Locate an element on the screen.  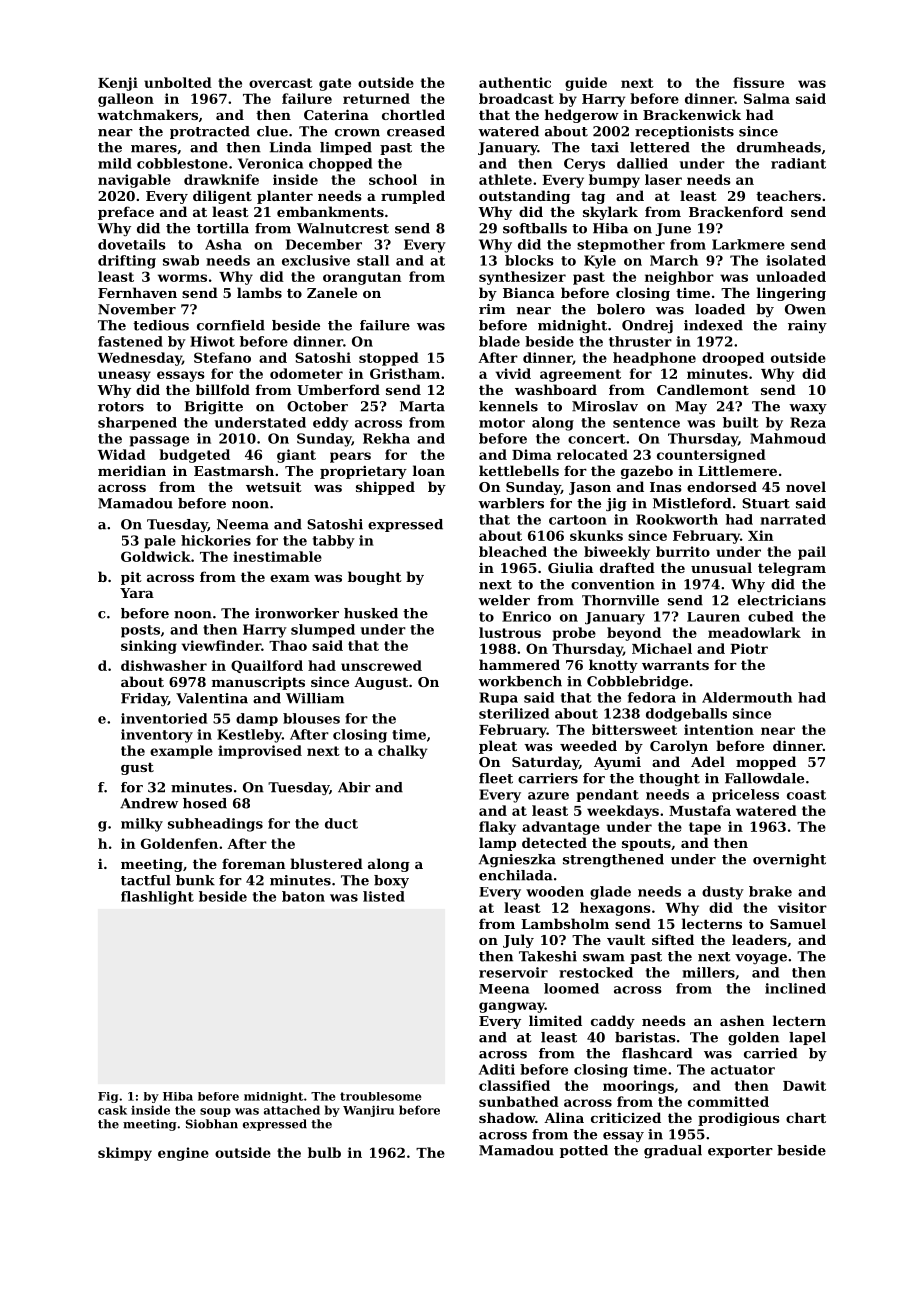
Quailford is located at coordinates (267, 666).
